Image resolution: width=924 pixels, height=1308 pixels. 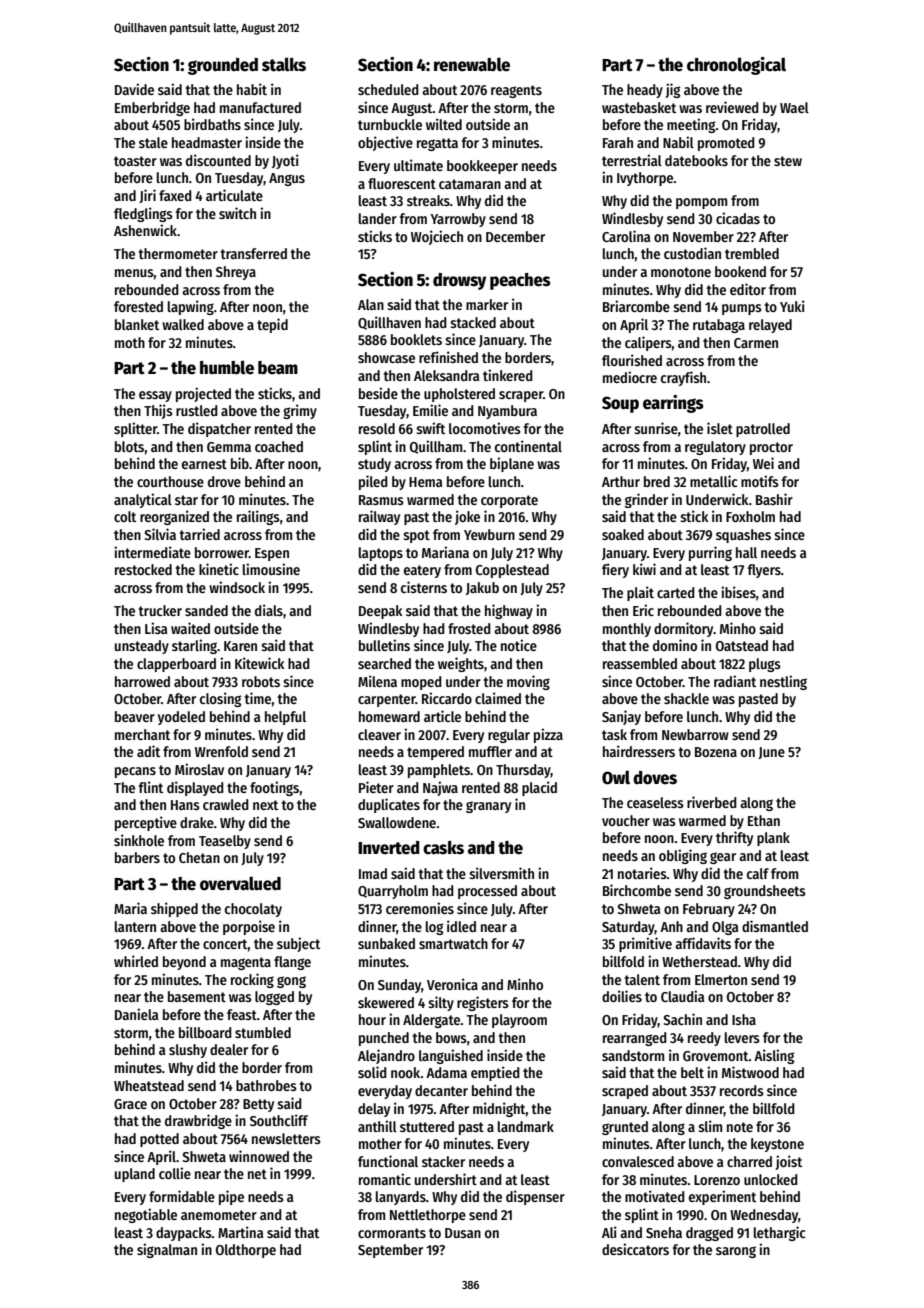 What do you see at coordinates (635, 1249) in the screenshot?
I see `desiccators` at bounding box center [635, 1249].
